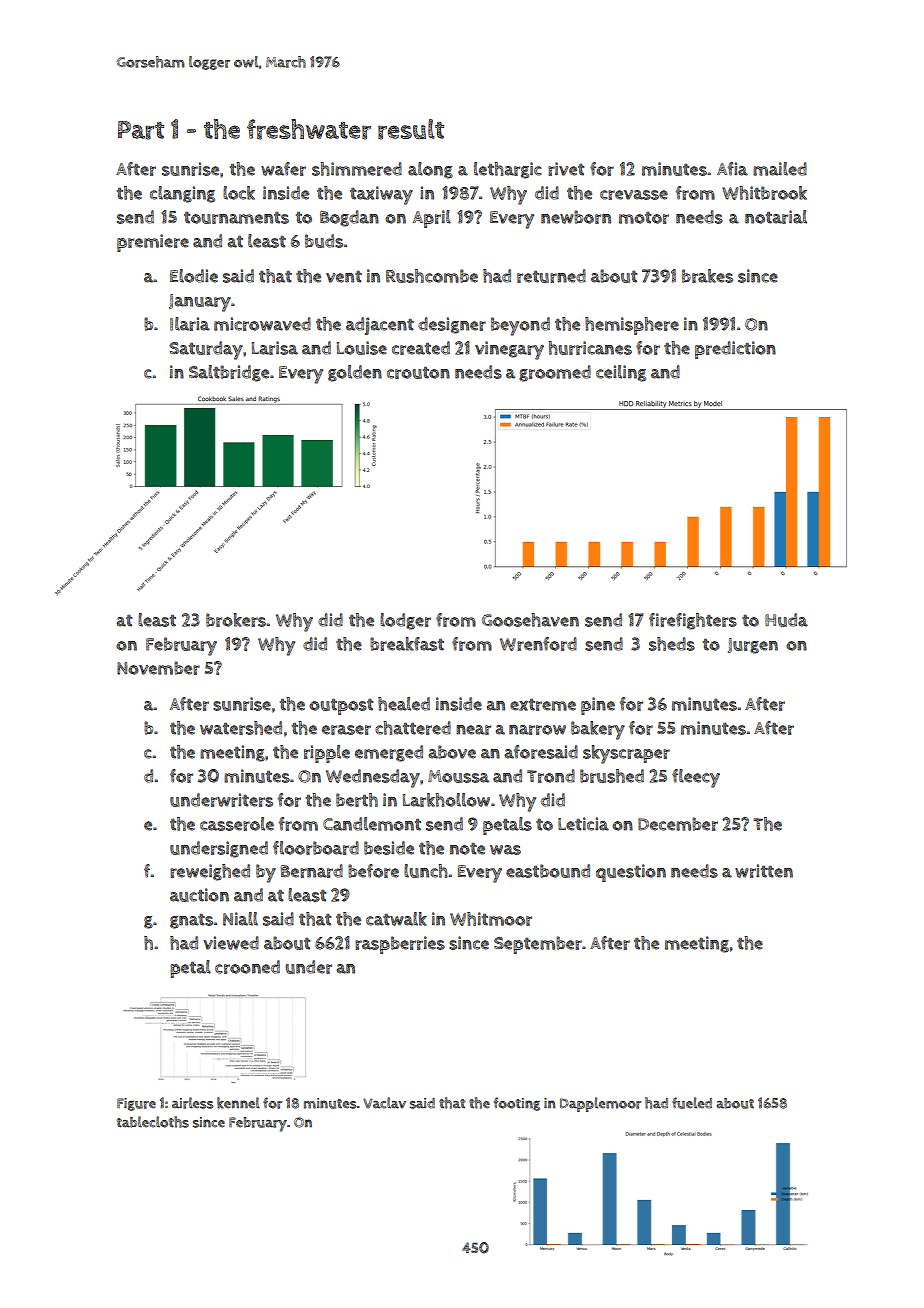 This screenshot has height=1308, width=924. What do you see at coordinates (692, 1103) in the screenshot?
I see `fueled` at bounding box center [692, 1103].
